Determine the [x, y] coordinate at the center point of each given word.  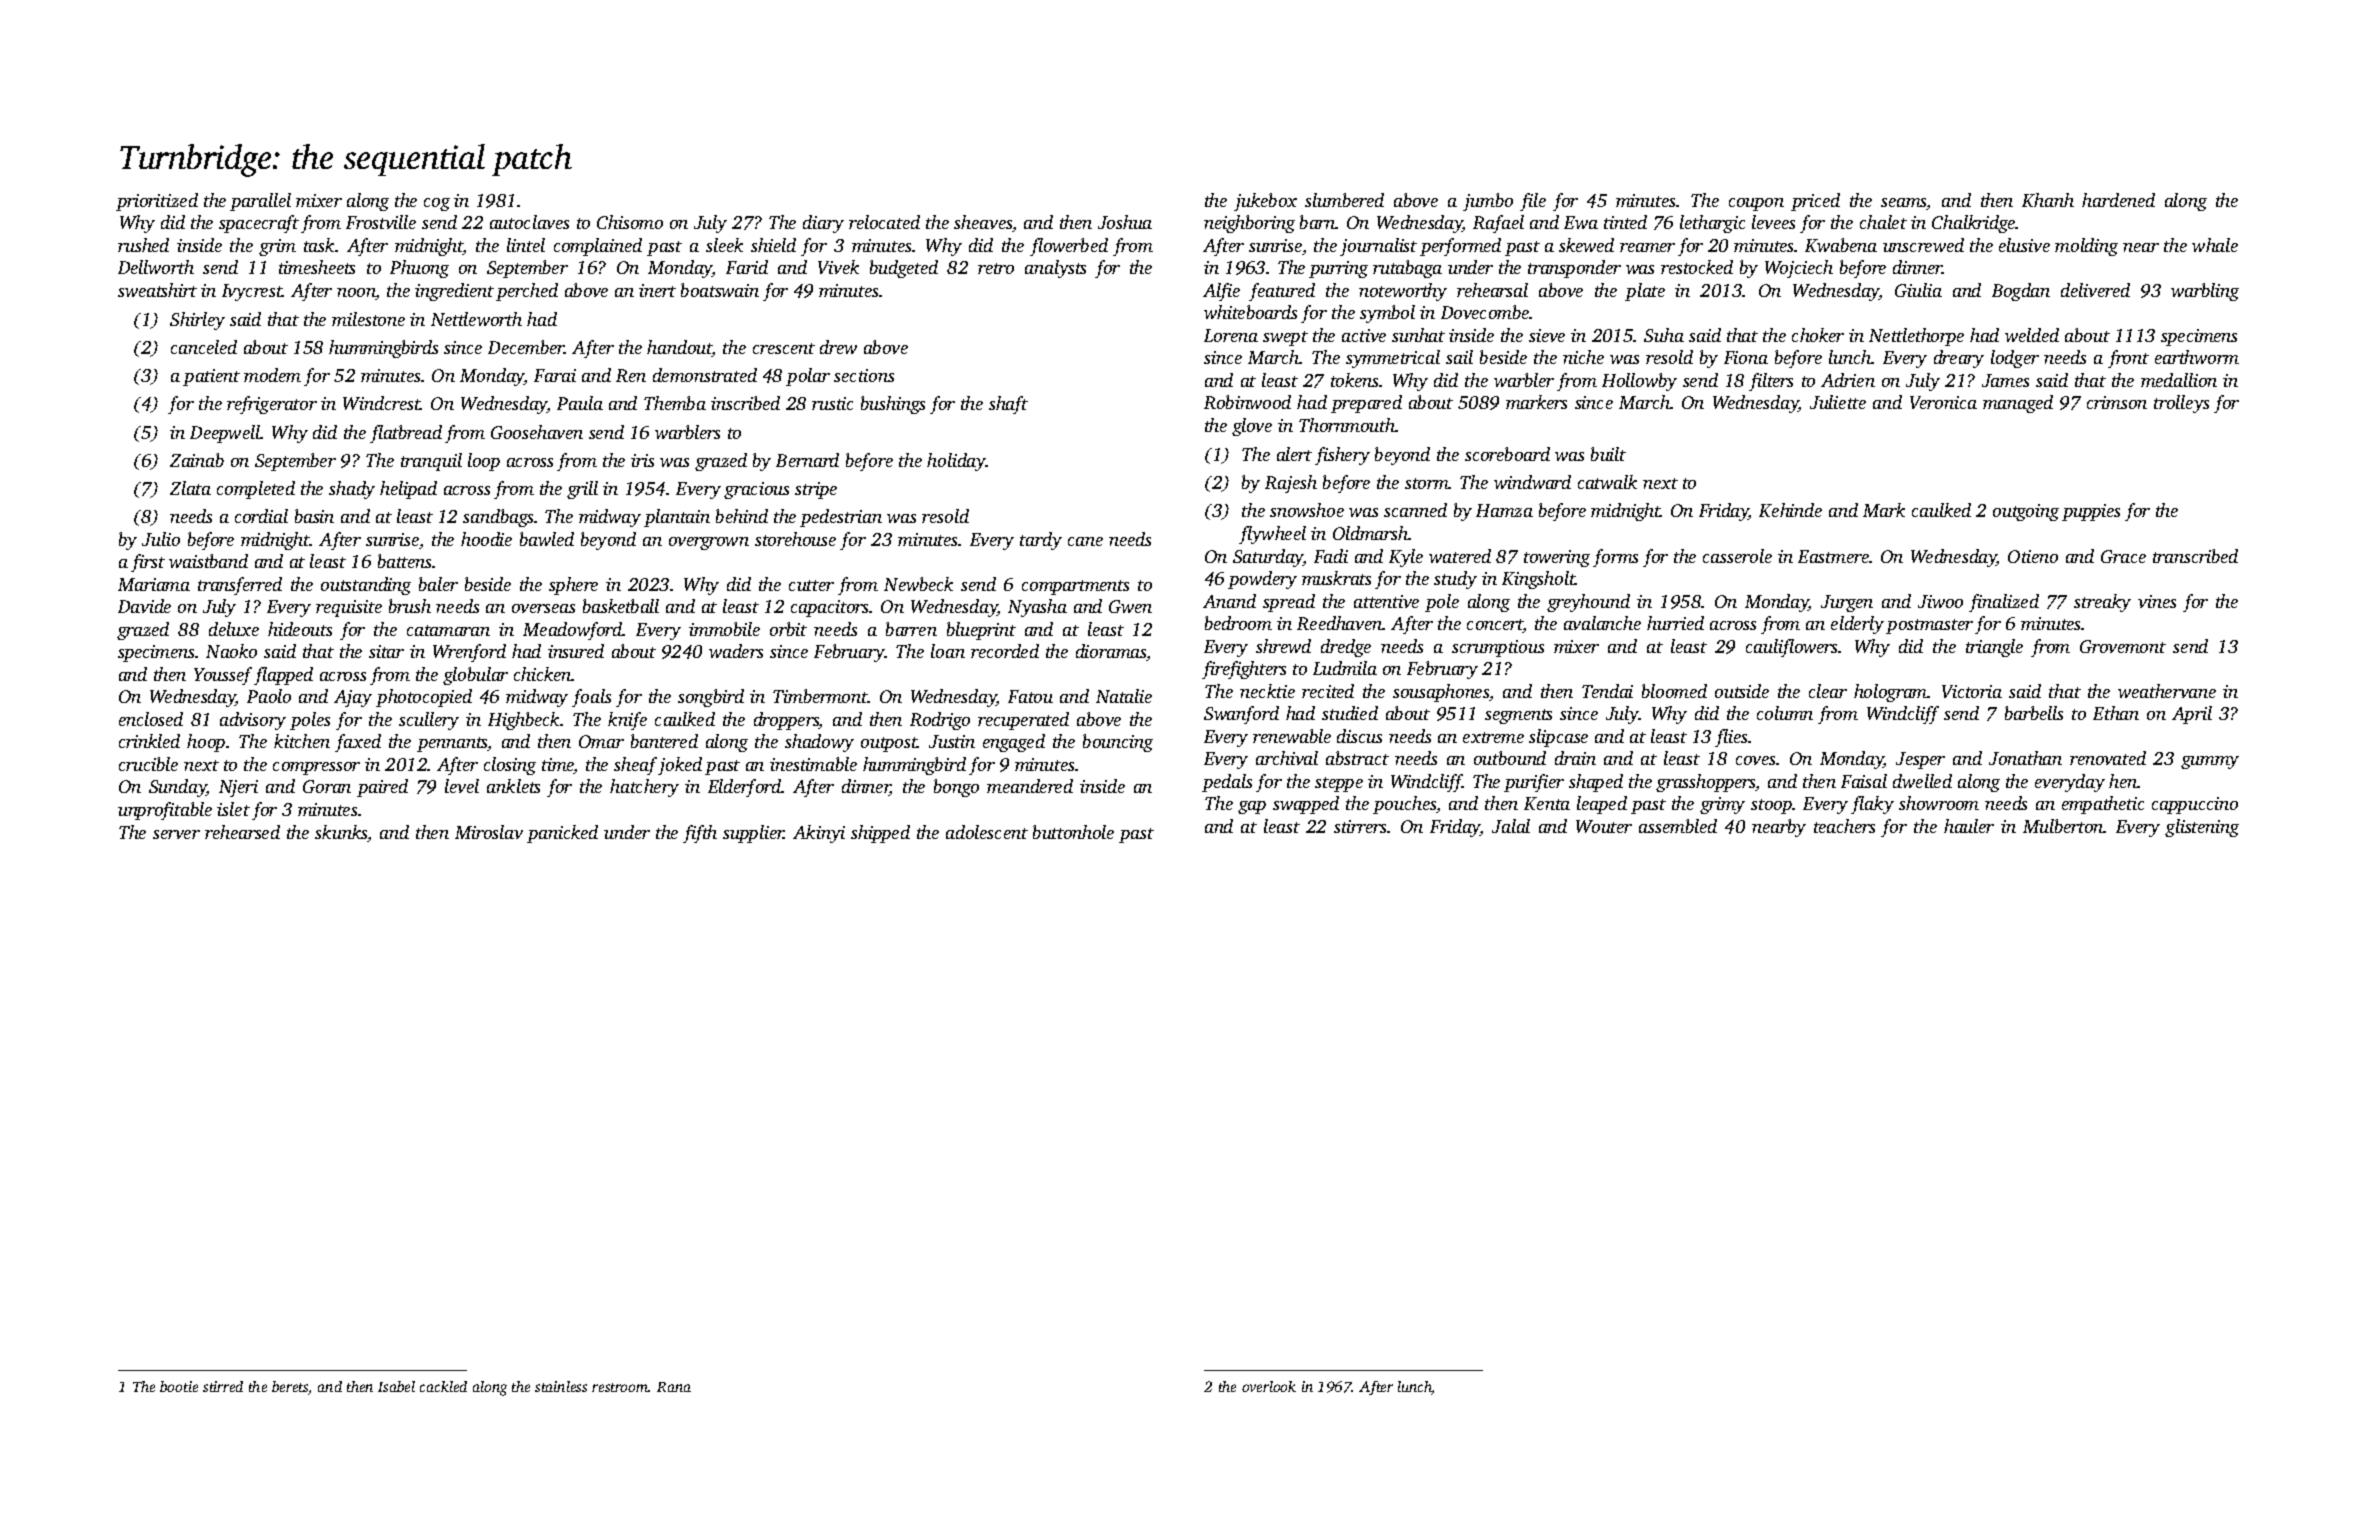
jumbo [1488, 202]
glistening [2202, 828]
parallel [260, 202]
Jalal [1511, 826]
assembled [1678, 826]
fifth [700, 834]
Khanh [2048, 200]
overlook [1269, 1386]
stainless [561, 1386]
